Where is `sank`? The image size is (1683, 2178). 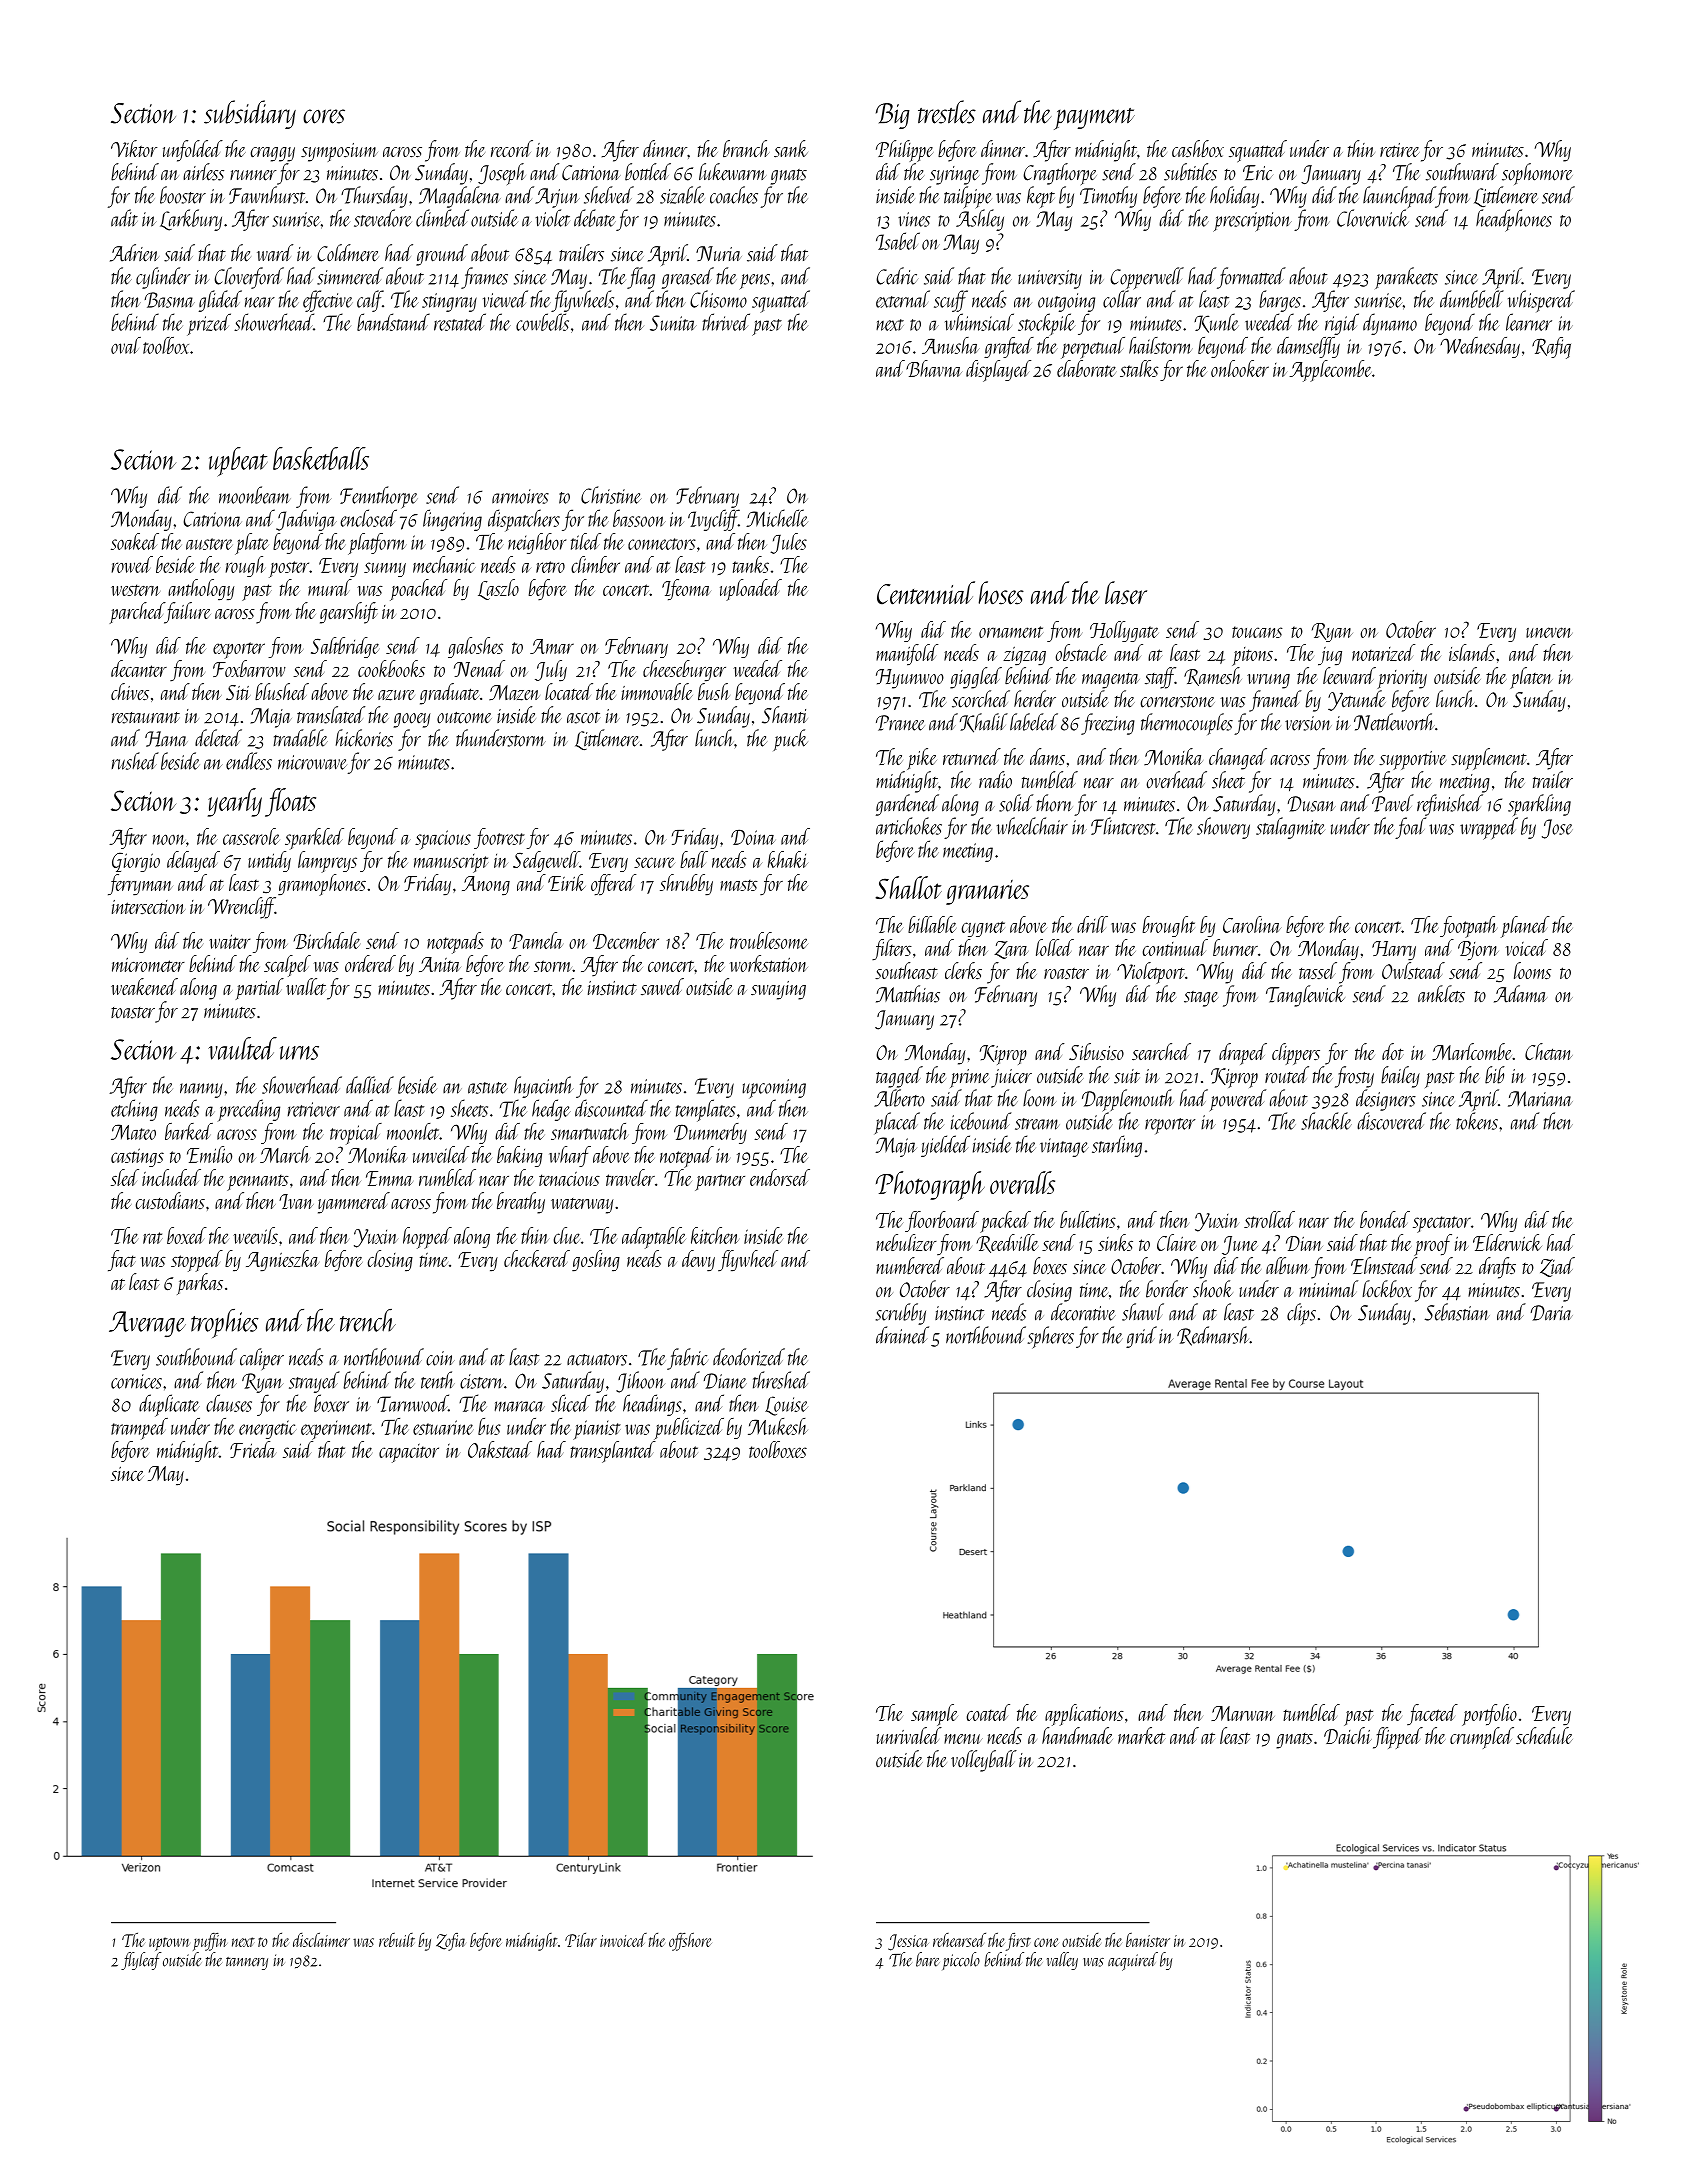 sank is located at coordinates (791, 149).
